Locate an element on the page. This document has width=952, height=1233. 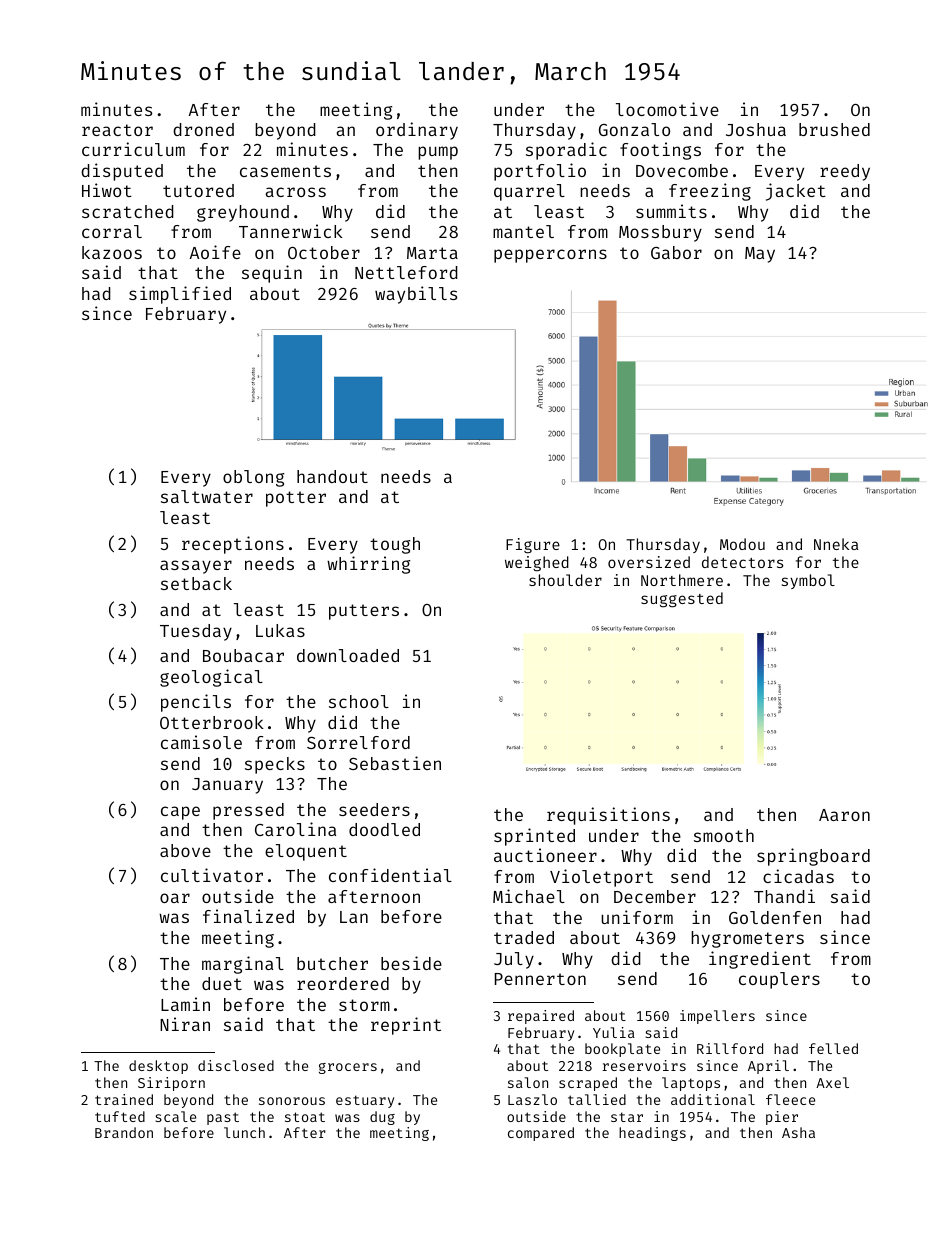
tough is located at coordinates (395, 545).
